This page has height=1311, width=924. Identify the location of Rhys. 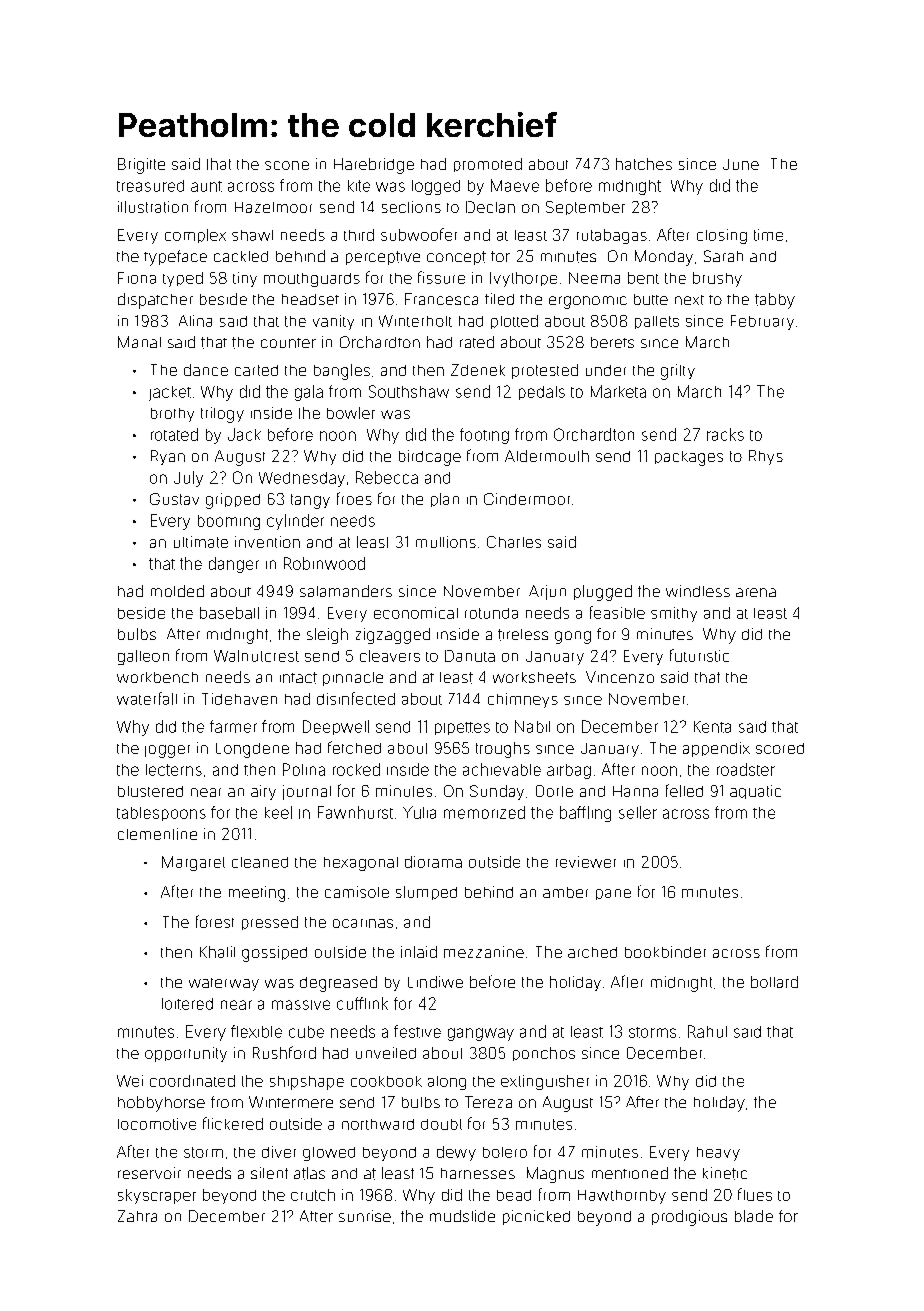
(766, 457).
